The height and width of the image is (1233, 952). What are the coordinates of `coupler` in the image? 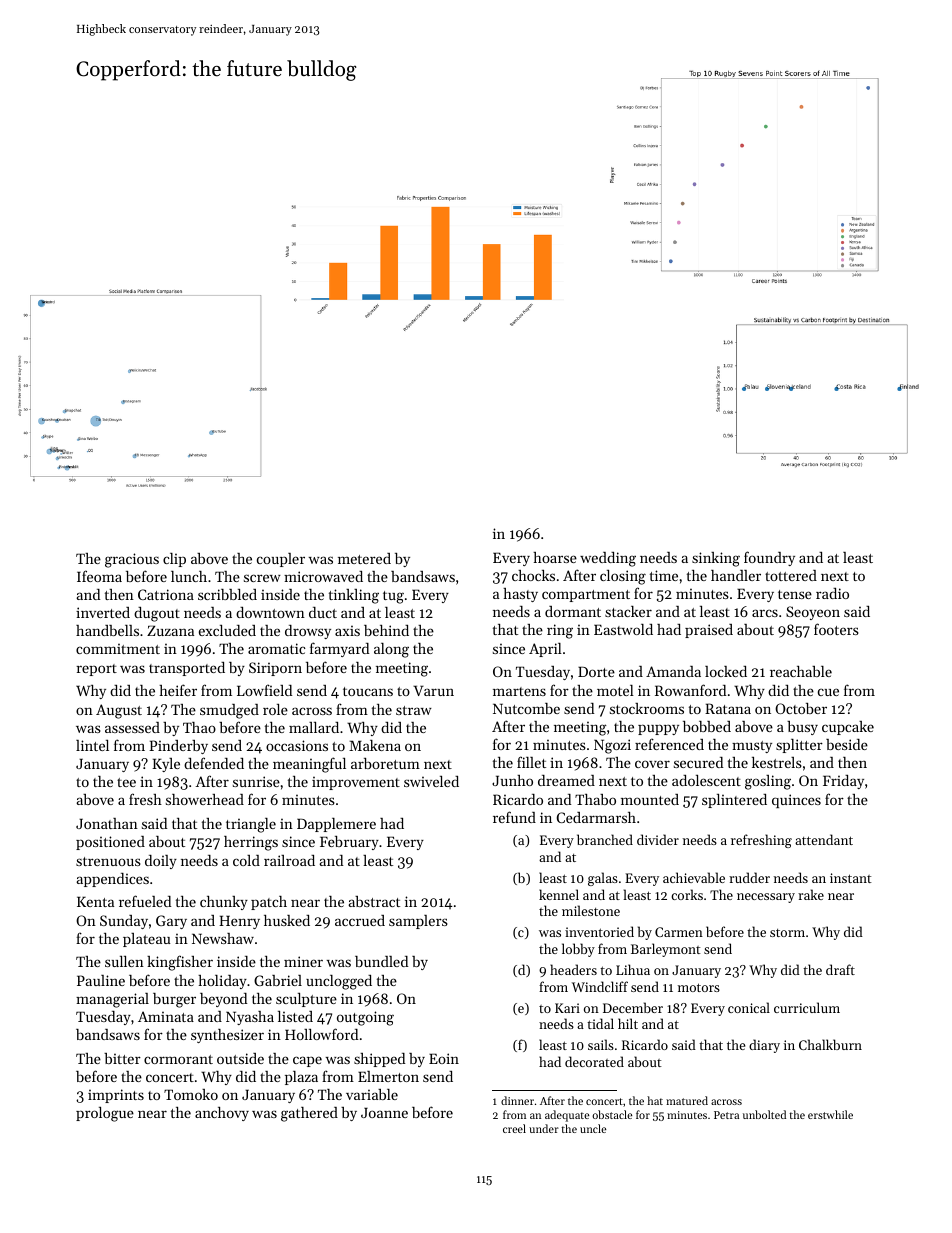 It's located at (281, 560).
